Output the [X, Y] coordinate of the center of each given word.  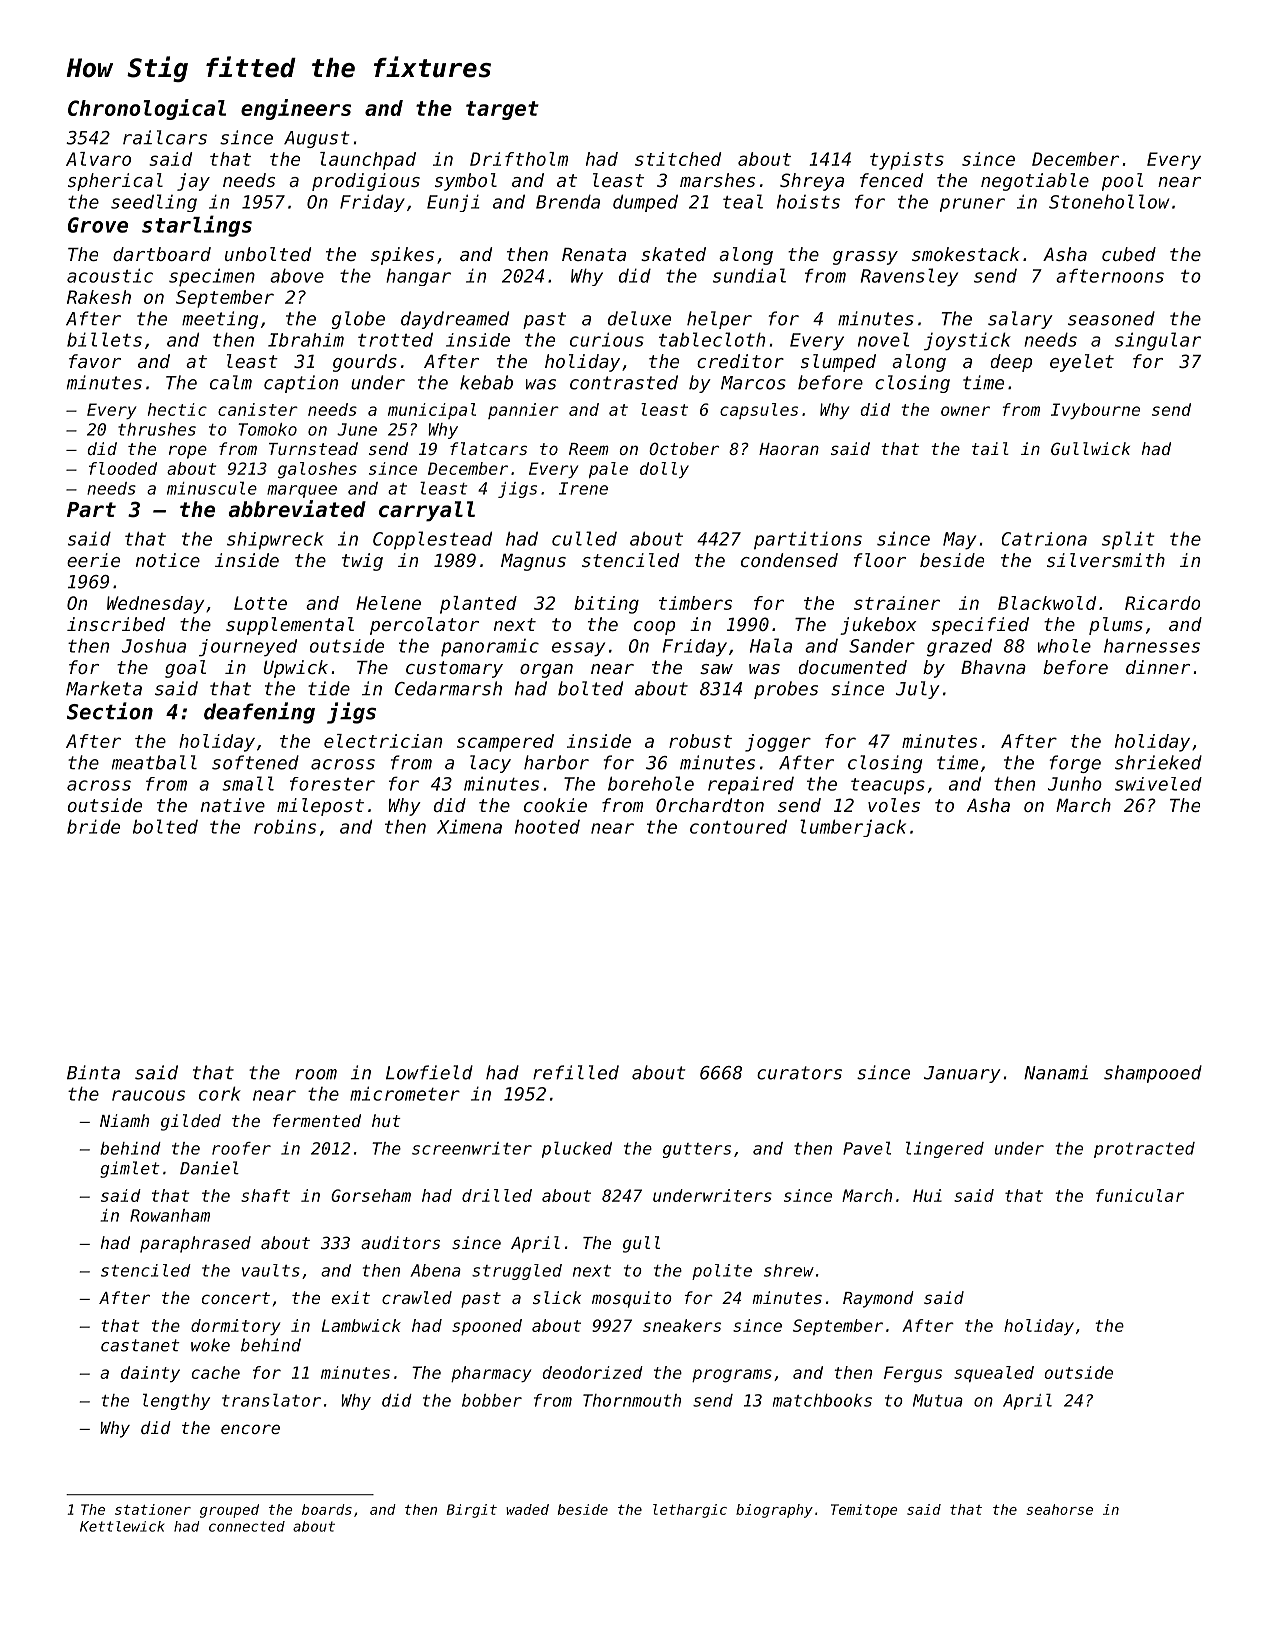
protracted [1144, 1150]
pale [608, 470]
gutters [697, 1150]
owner [965, 411]
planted [478, 605]
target [502, 110]
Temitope [864, 1511]
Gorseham [371, 1195]
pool [1122, 182]
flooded [123, 468]
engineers [296, 109]
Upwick [296, 669]
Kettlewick [122, 1526]
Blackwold [1047, 603]
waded [527, 1509]
